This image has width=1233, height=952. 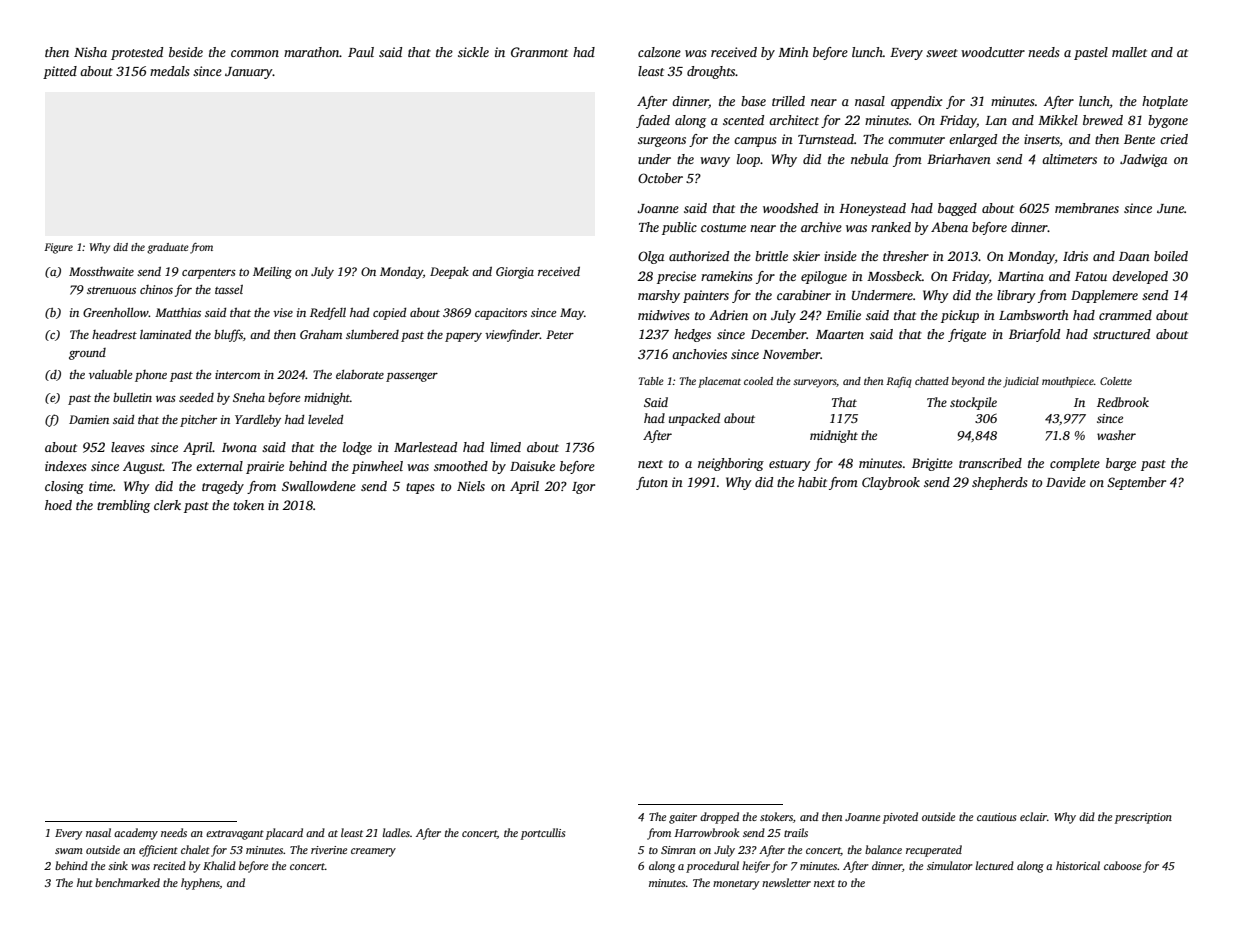 What do you see at coordinates (284, 834) in the image?
I see `placard` at bounding box center [284, 834].
